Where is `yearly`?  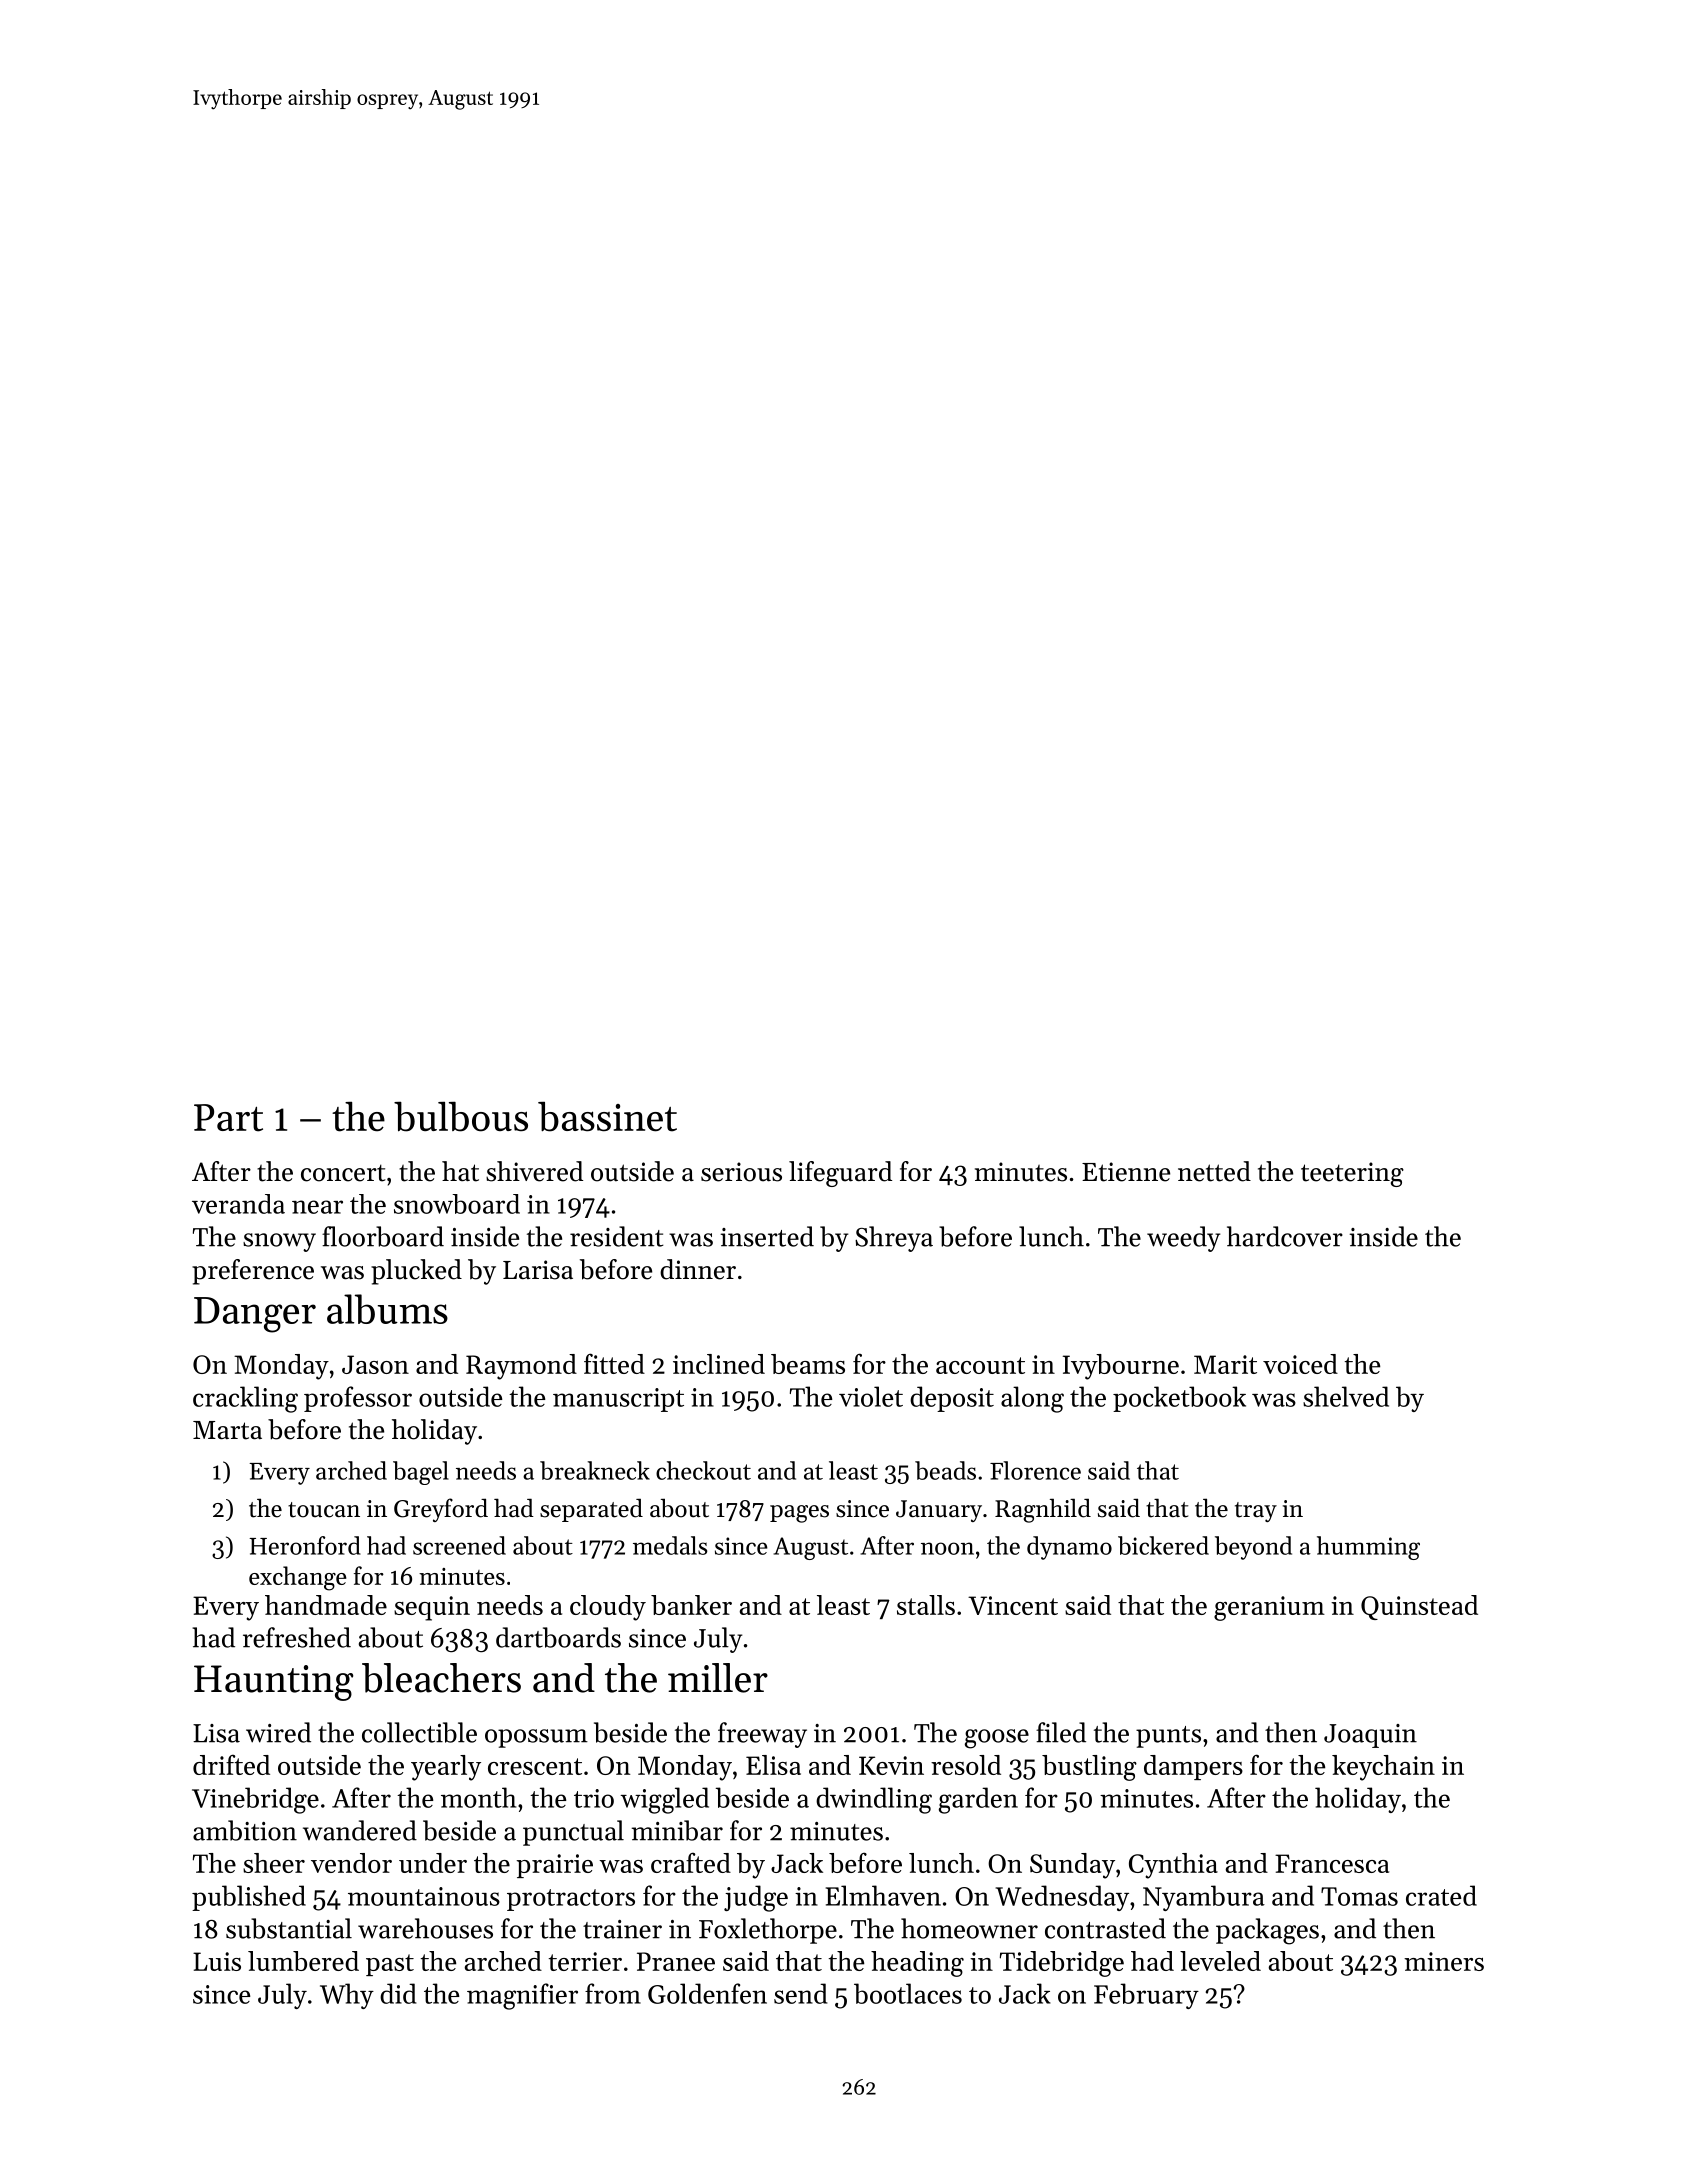
yearly is located at coordinates (446, 1768).
